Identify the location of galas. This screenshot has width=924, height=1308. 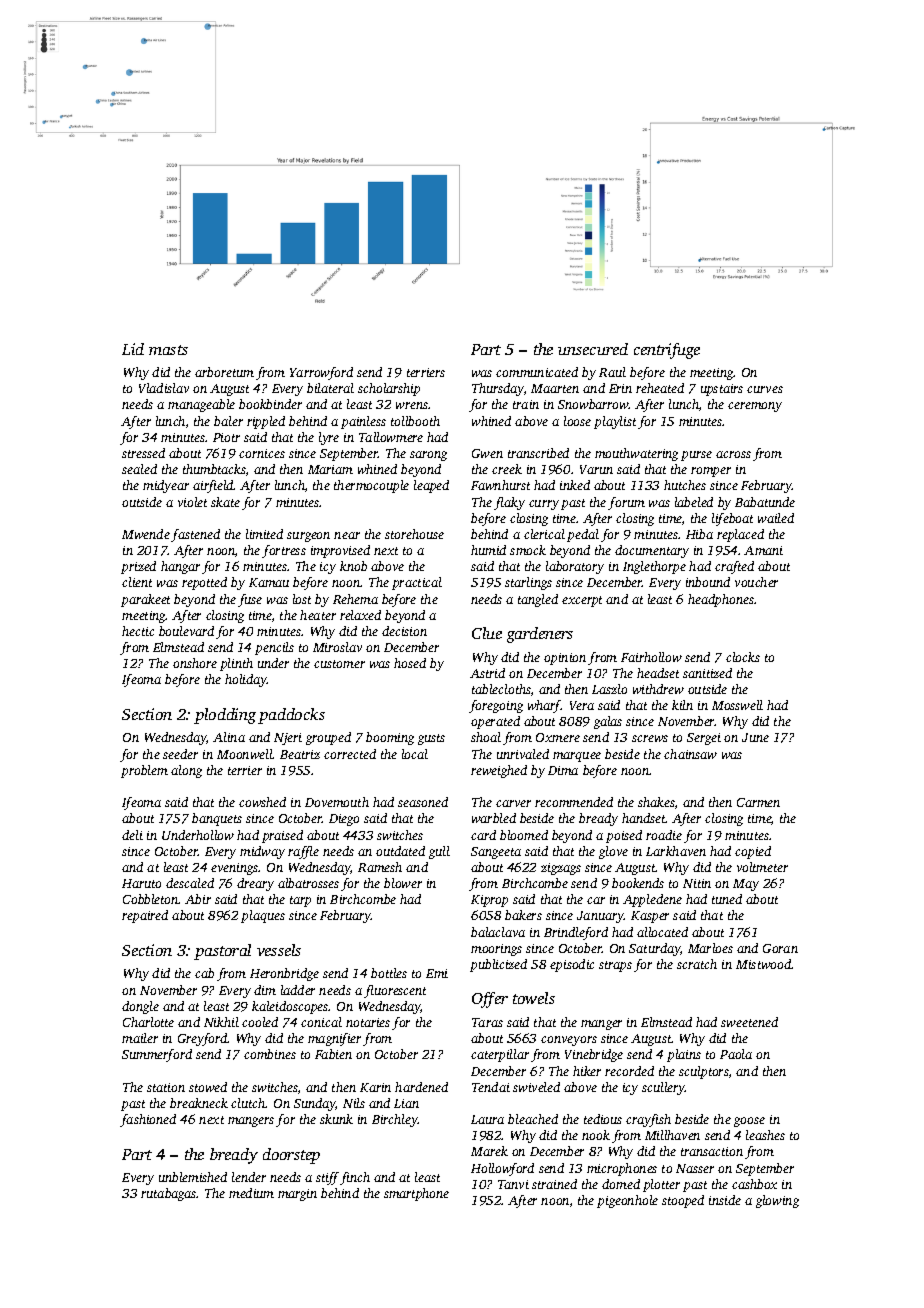
(608, 722).
